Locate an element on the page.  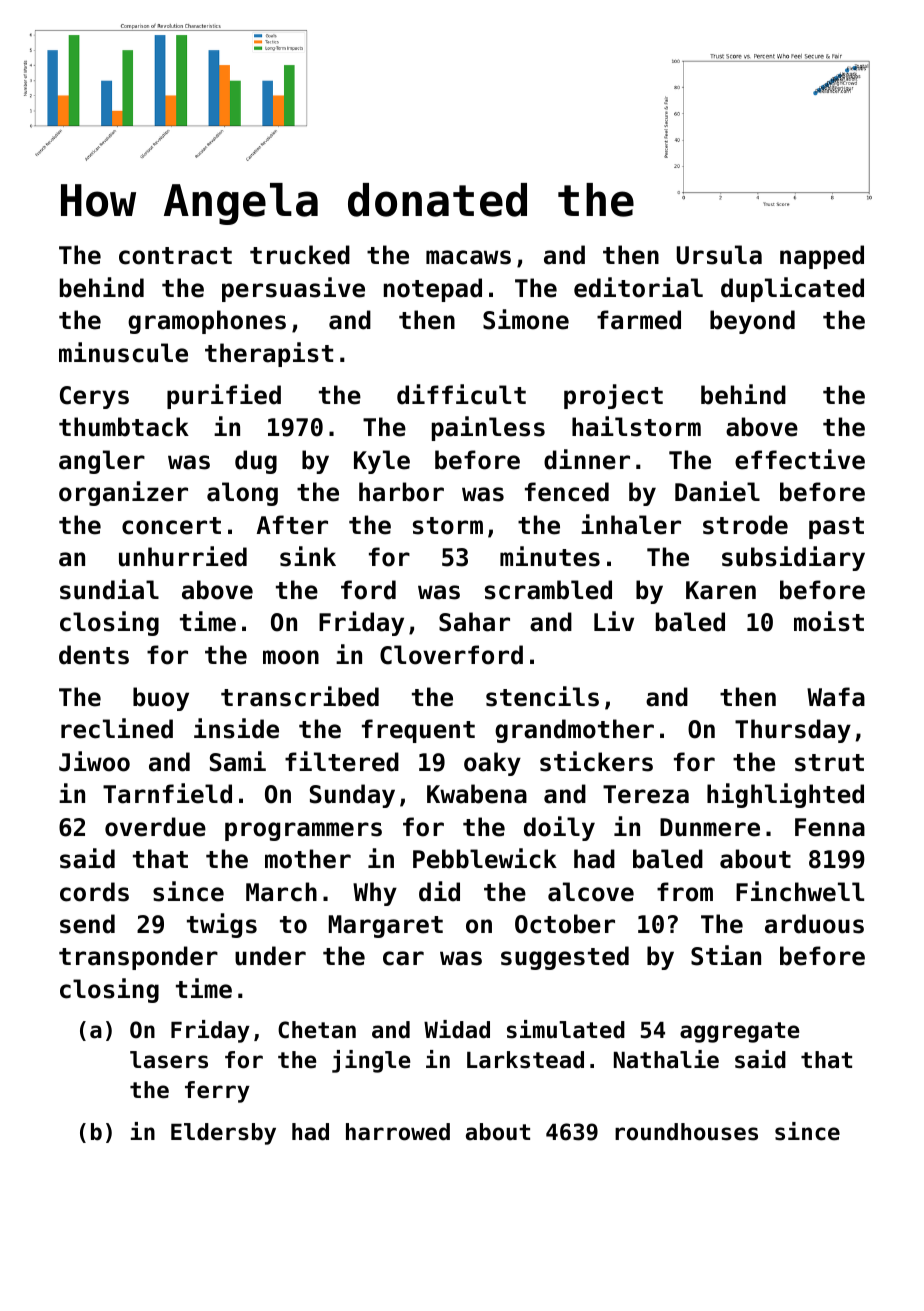
Kwabena is located at coordinates (477, 794).
